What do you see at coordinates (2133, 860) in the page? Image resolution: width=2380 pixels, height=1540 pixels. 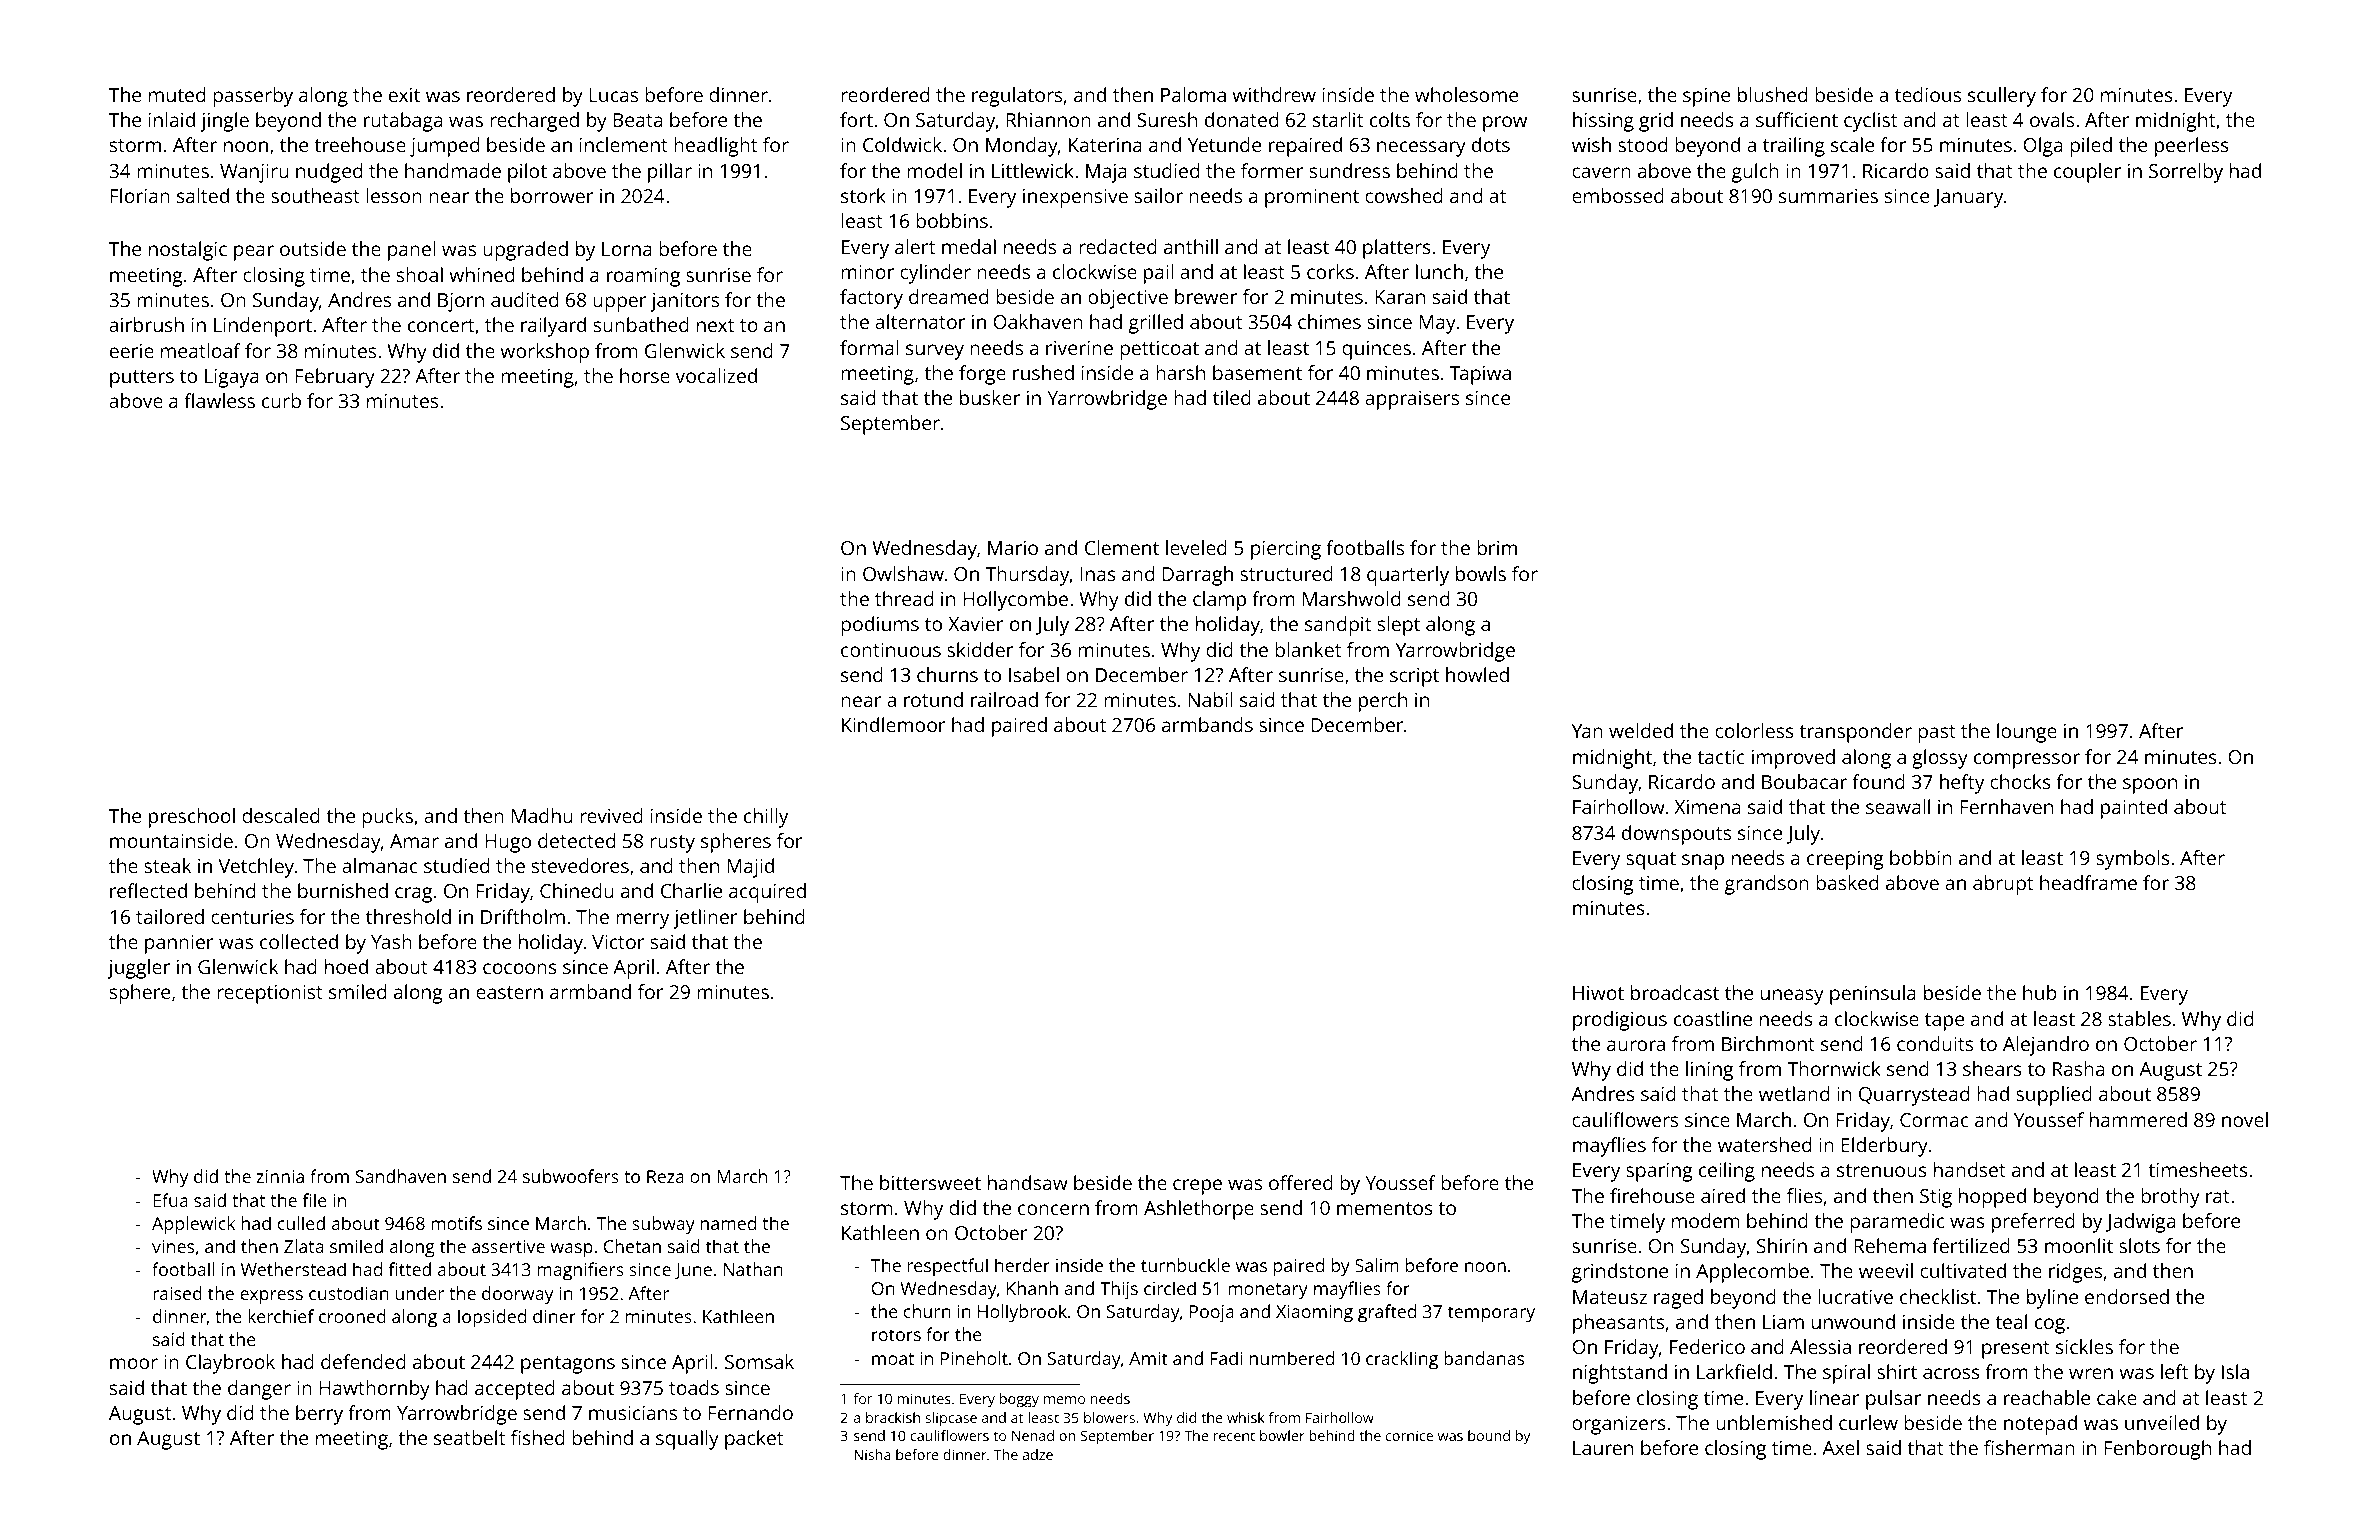 I see `symbols` at bounding box center [2133, 860].
